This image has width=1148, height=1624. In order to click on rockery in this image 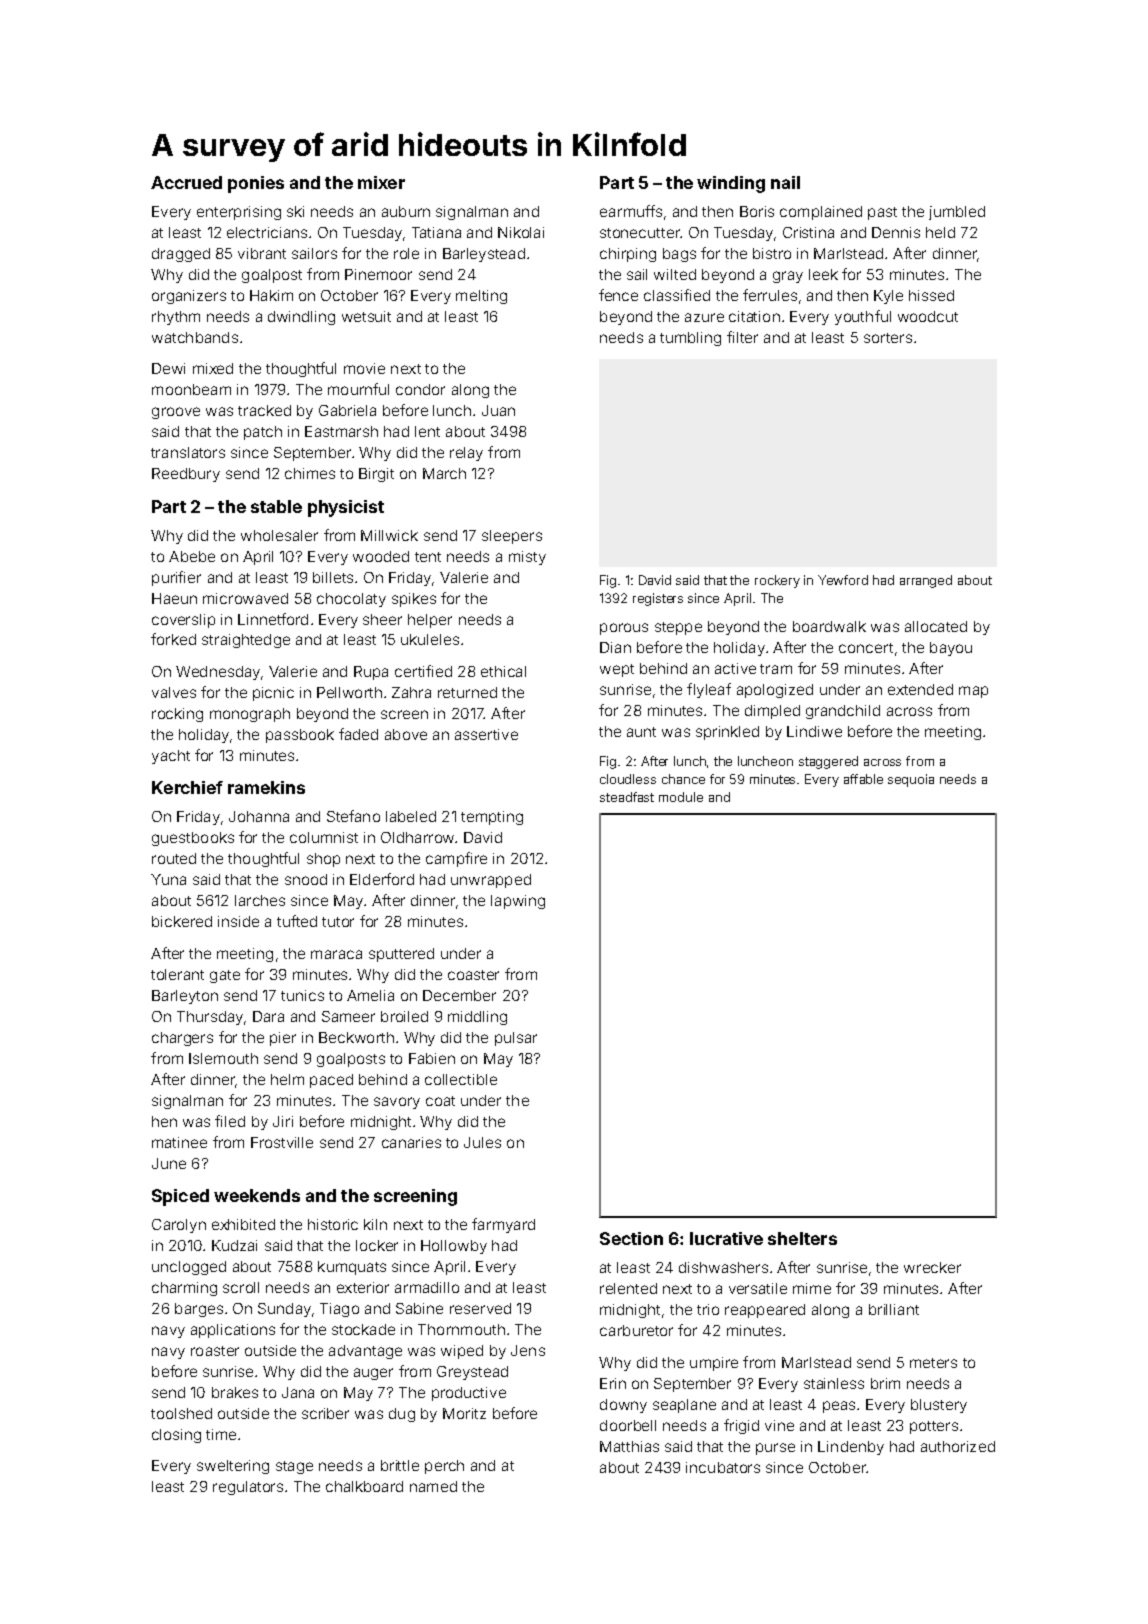, I will do `click(777, 581)`.
